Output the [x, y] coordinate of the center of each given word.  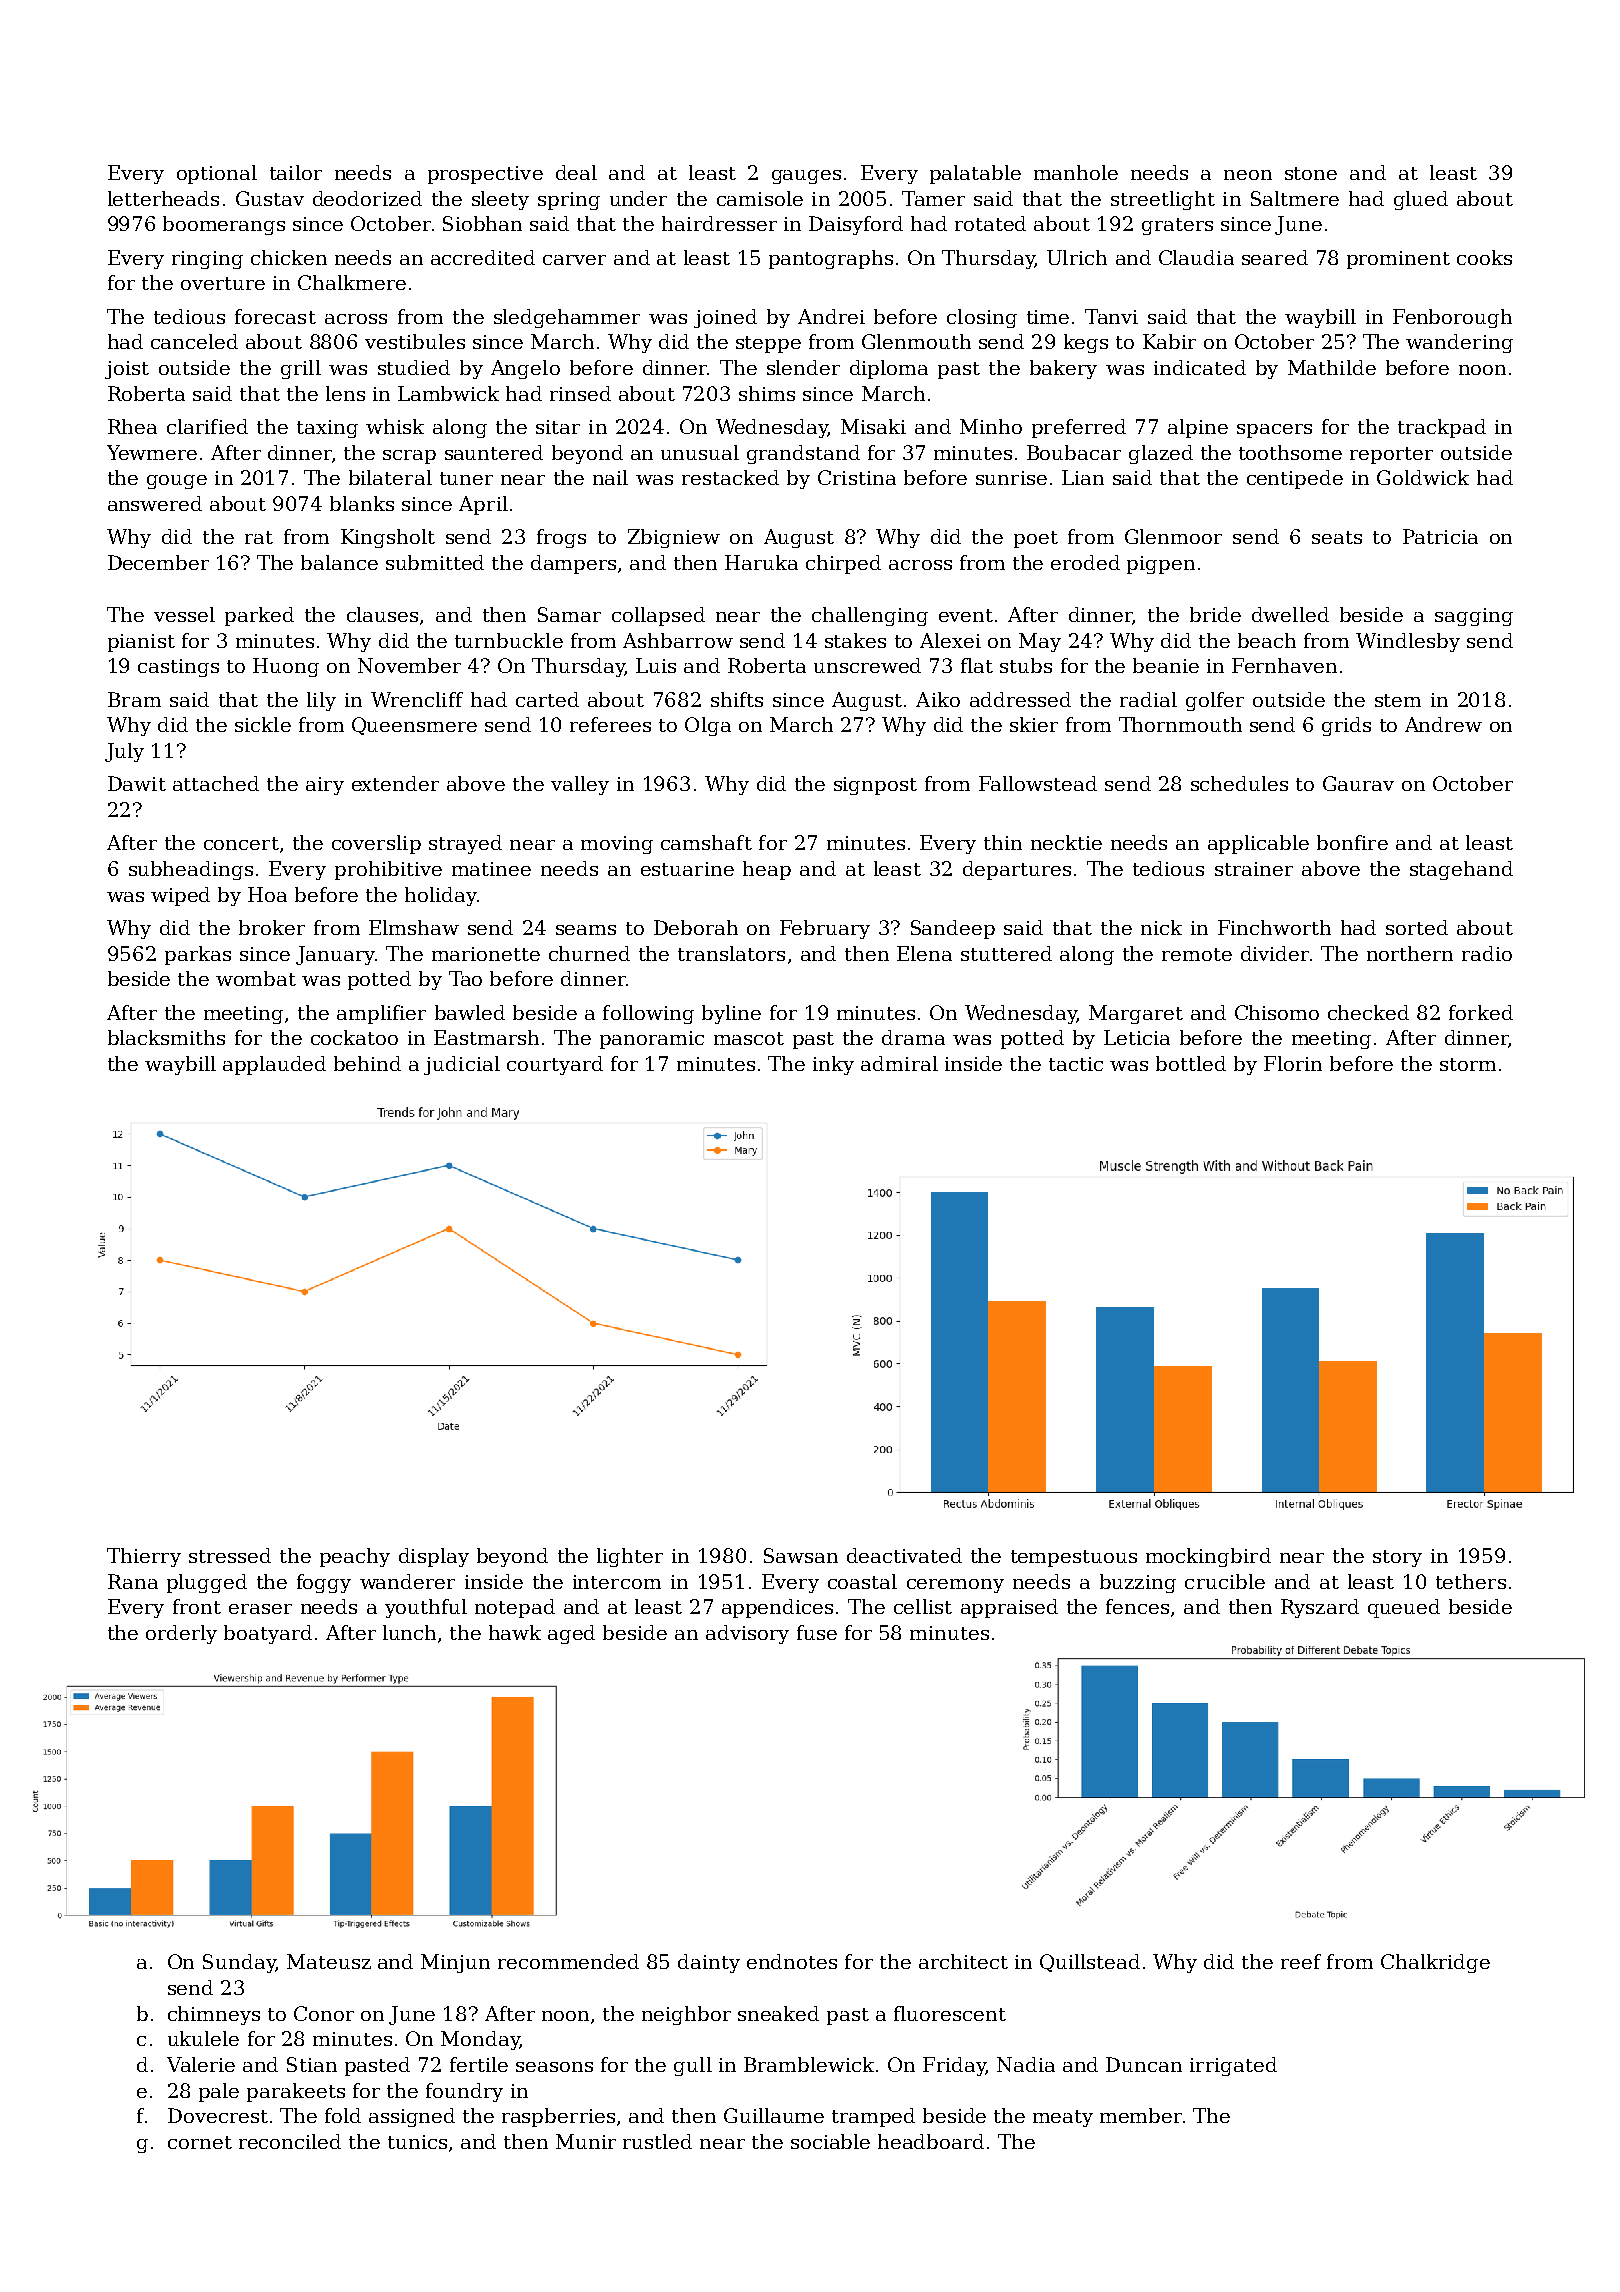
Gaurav [1358, 783]
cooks [1484, 257]
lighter [630, 1557]
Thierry [144, 1557]
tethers [1471, 1581]
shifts [737, 699]
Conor [324, 2013]
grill [301, 369]
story [1397, 1558]
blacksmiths [166, 1037]
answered [155, 503]
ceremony [955, 1586]
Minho [991, 426]
